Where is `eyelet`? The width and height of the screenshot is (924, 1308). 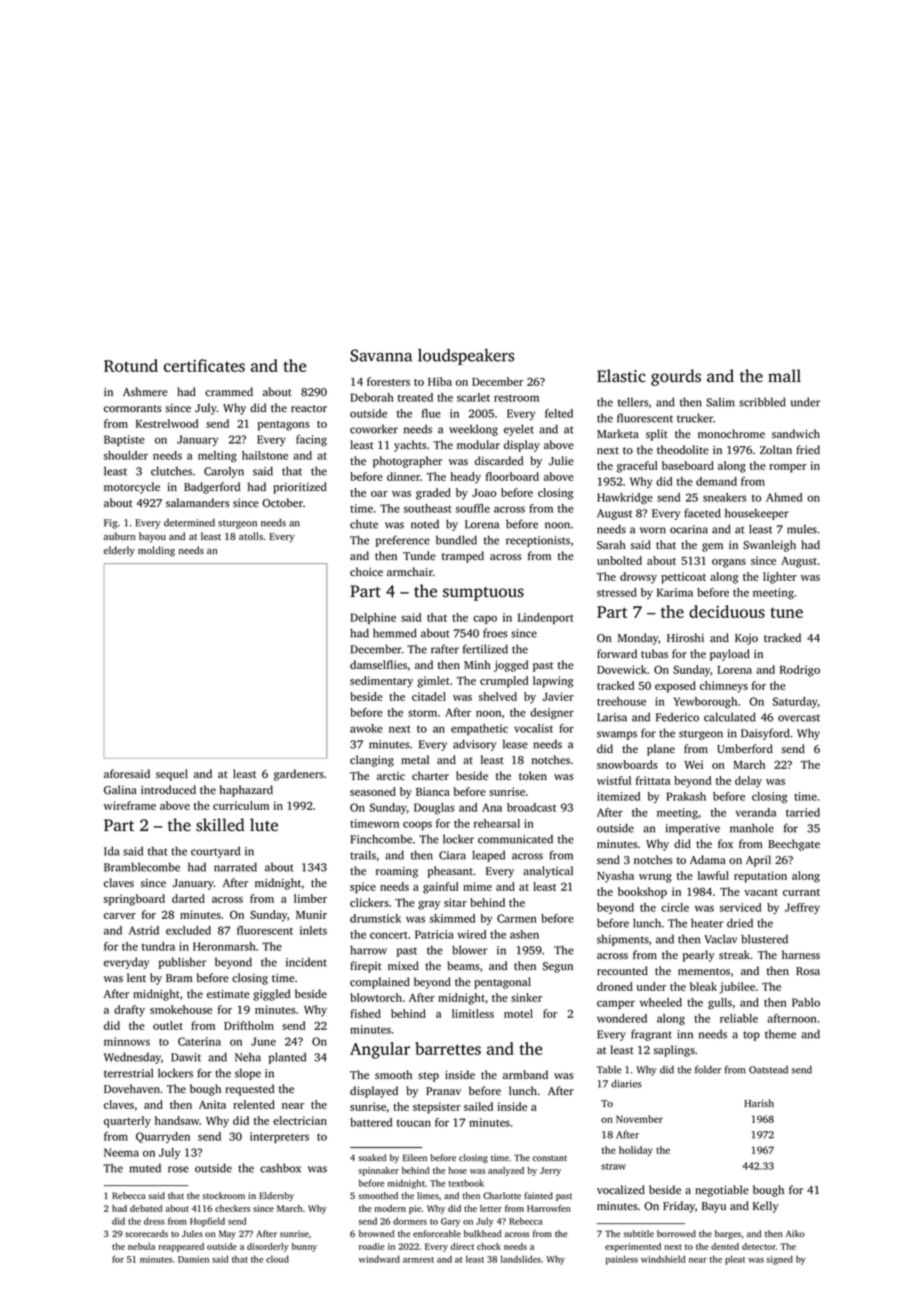 eyelet is located at coordinates (519, 430).
